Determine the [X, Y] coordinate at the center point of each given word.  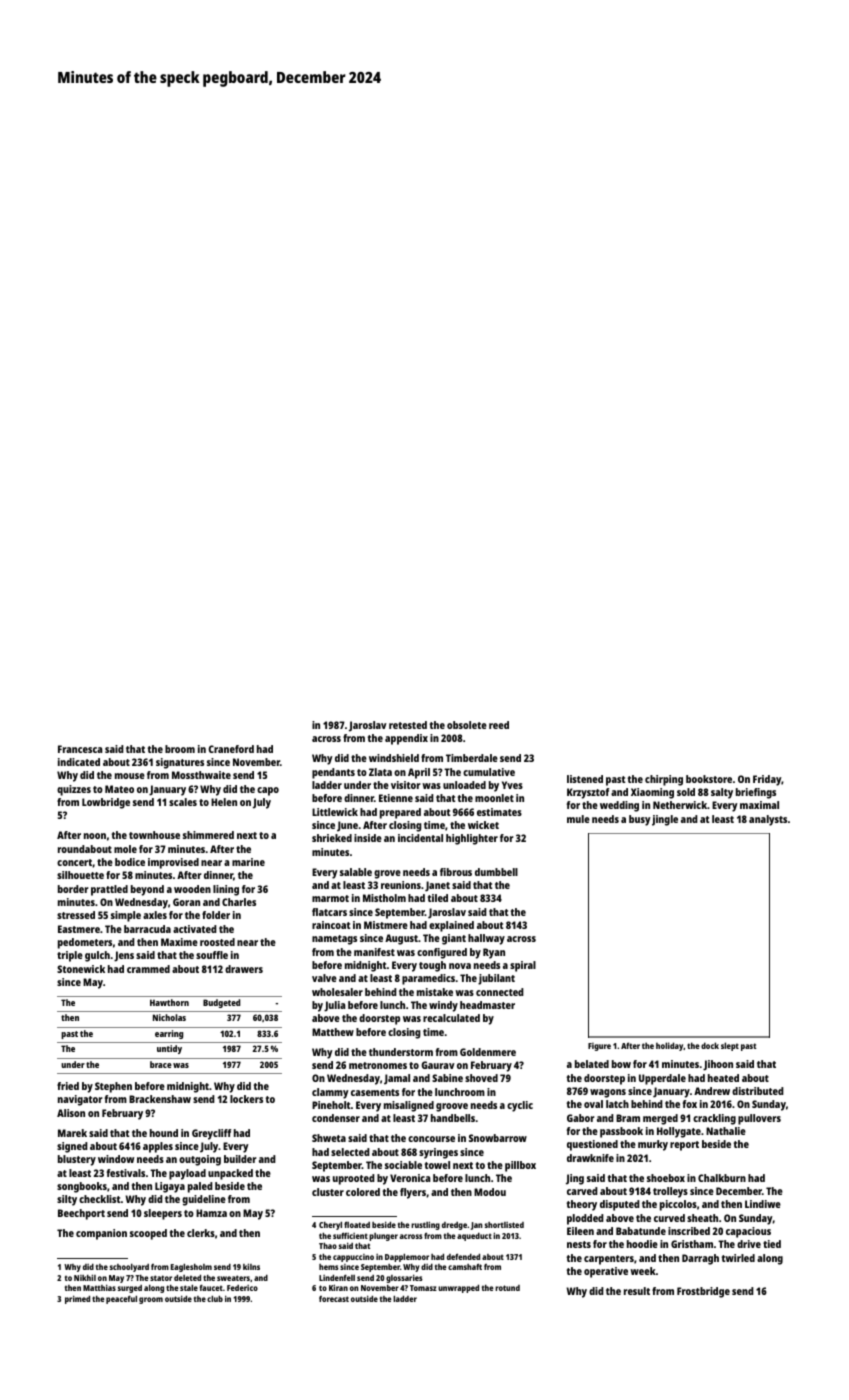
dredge [454, 1226]
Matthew [333, 1032]
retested [408, 725]
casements [375, 1092]
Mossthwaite [201, 775]
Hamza [211, 1213]
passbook [621, 1132]
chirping [664, 780]
